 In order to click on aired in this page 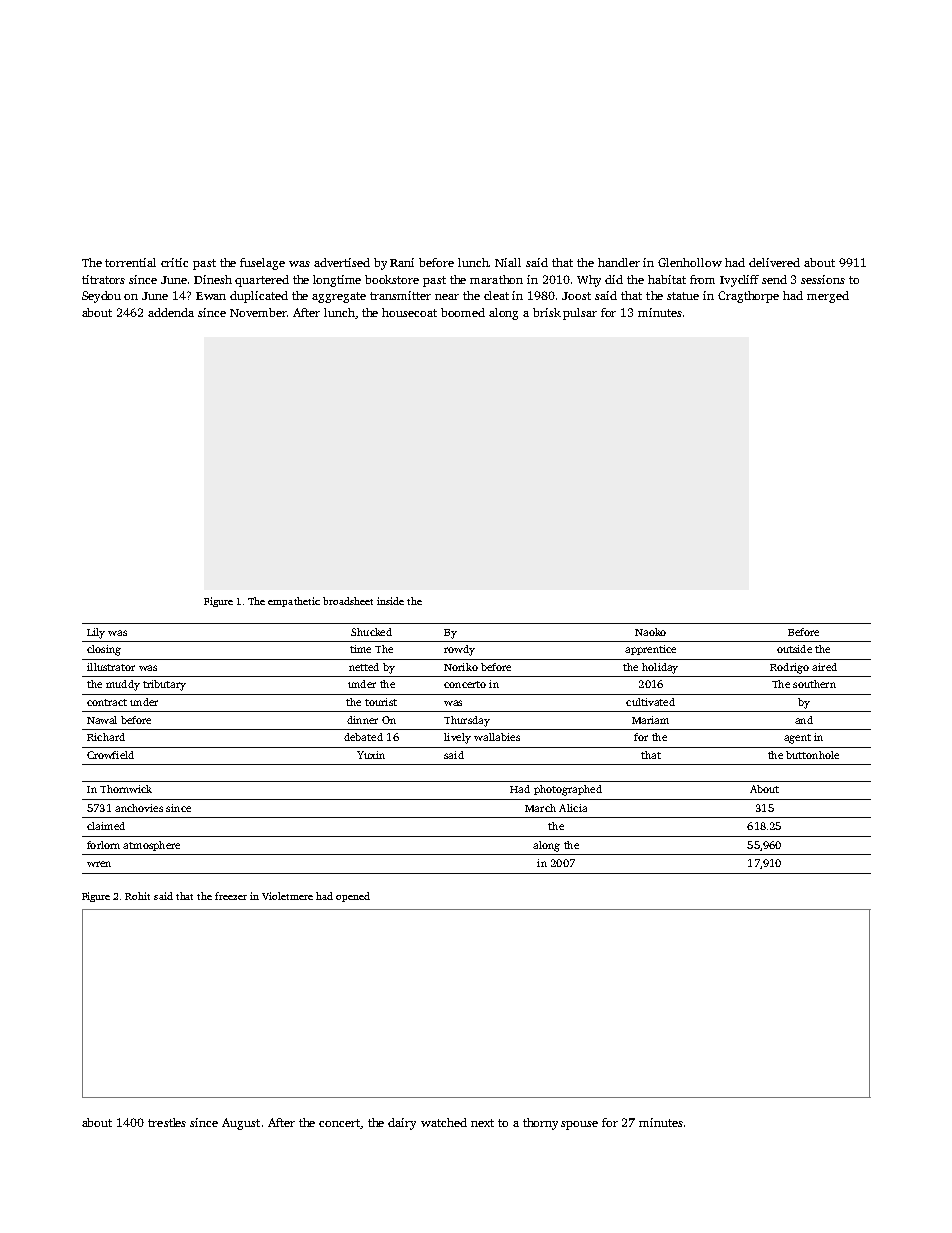, I will do `click(824, 667)`.
